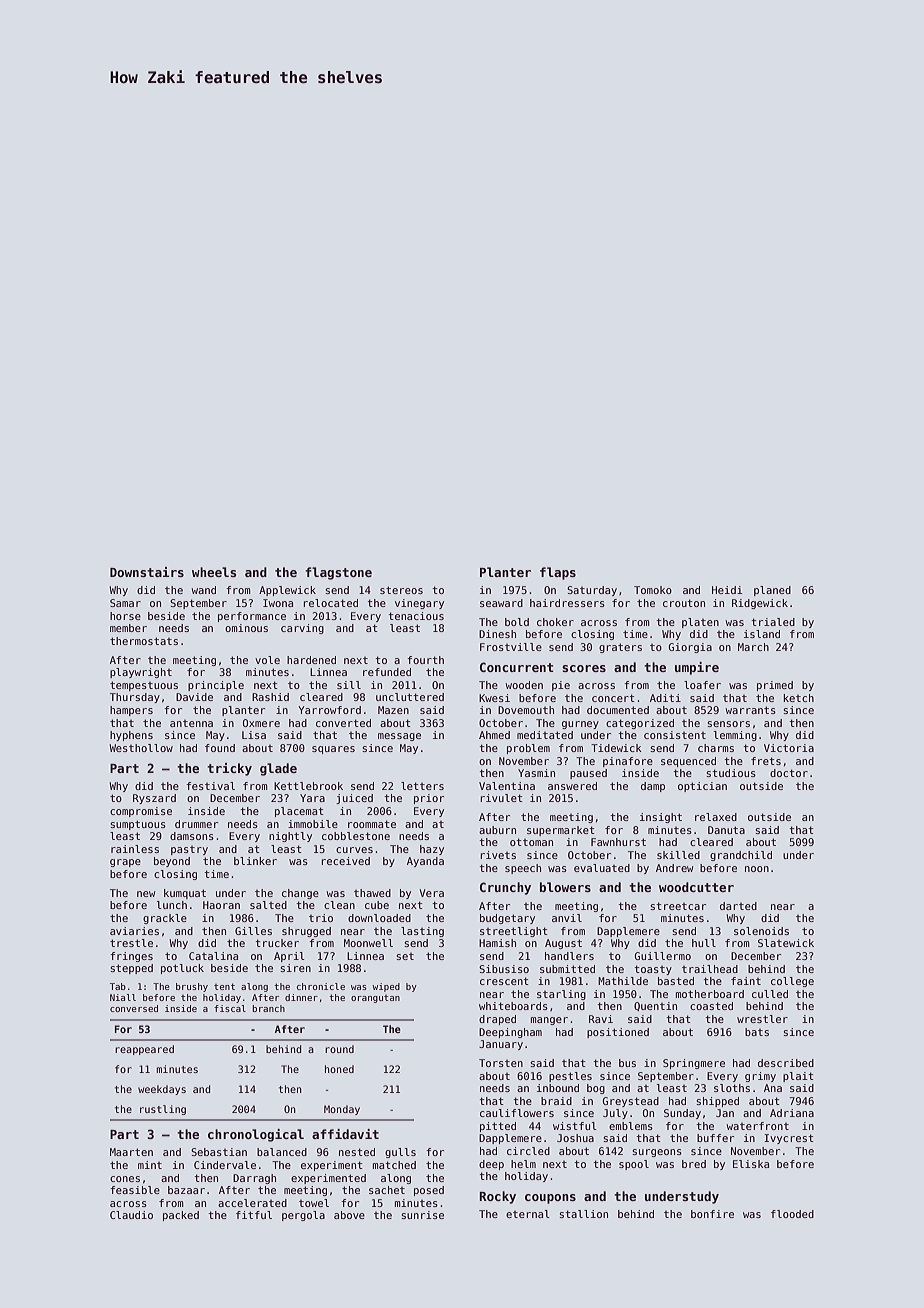 This screenshot has height=1308, width=924. Describe the element at coordinates (422, 1215) in the screenshot. I see `sunrise` at that location.
